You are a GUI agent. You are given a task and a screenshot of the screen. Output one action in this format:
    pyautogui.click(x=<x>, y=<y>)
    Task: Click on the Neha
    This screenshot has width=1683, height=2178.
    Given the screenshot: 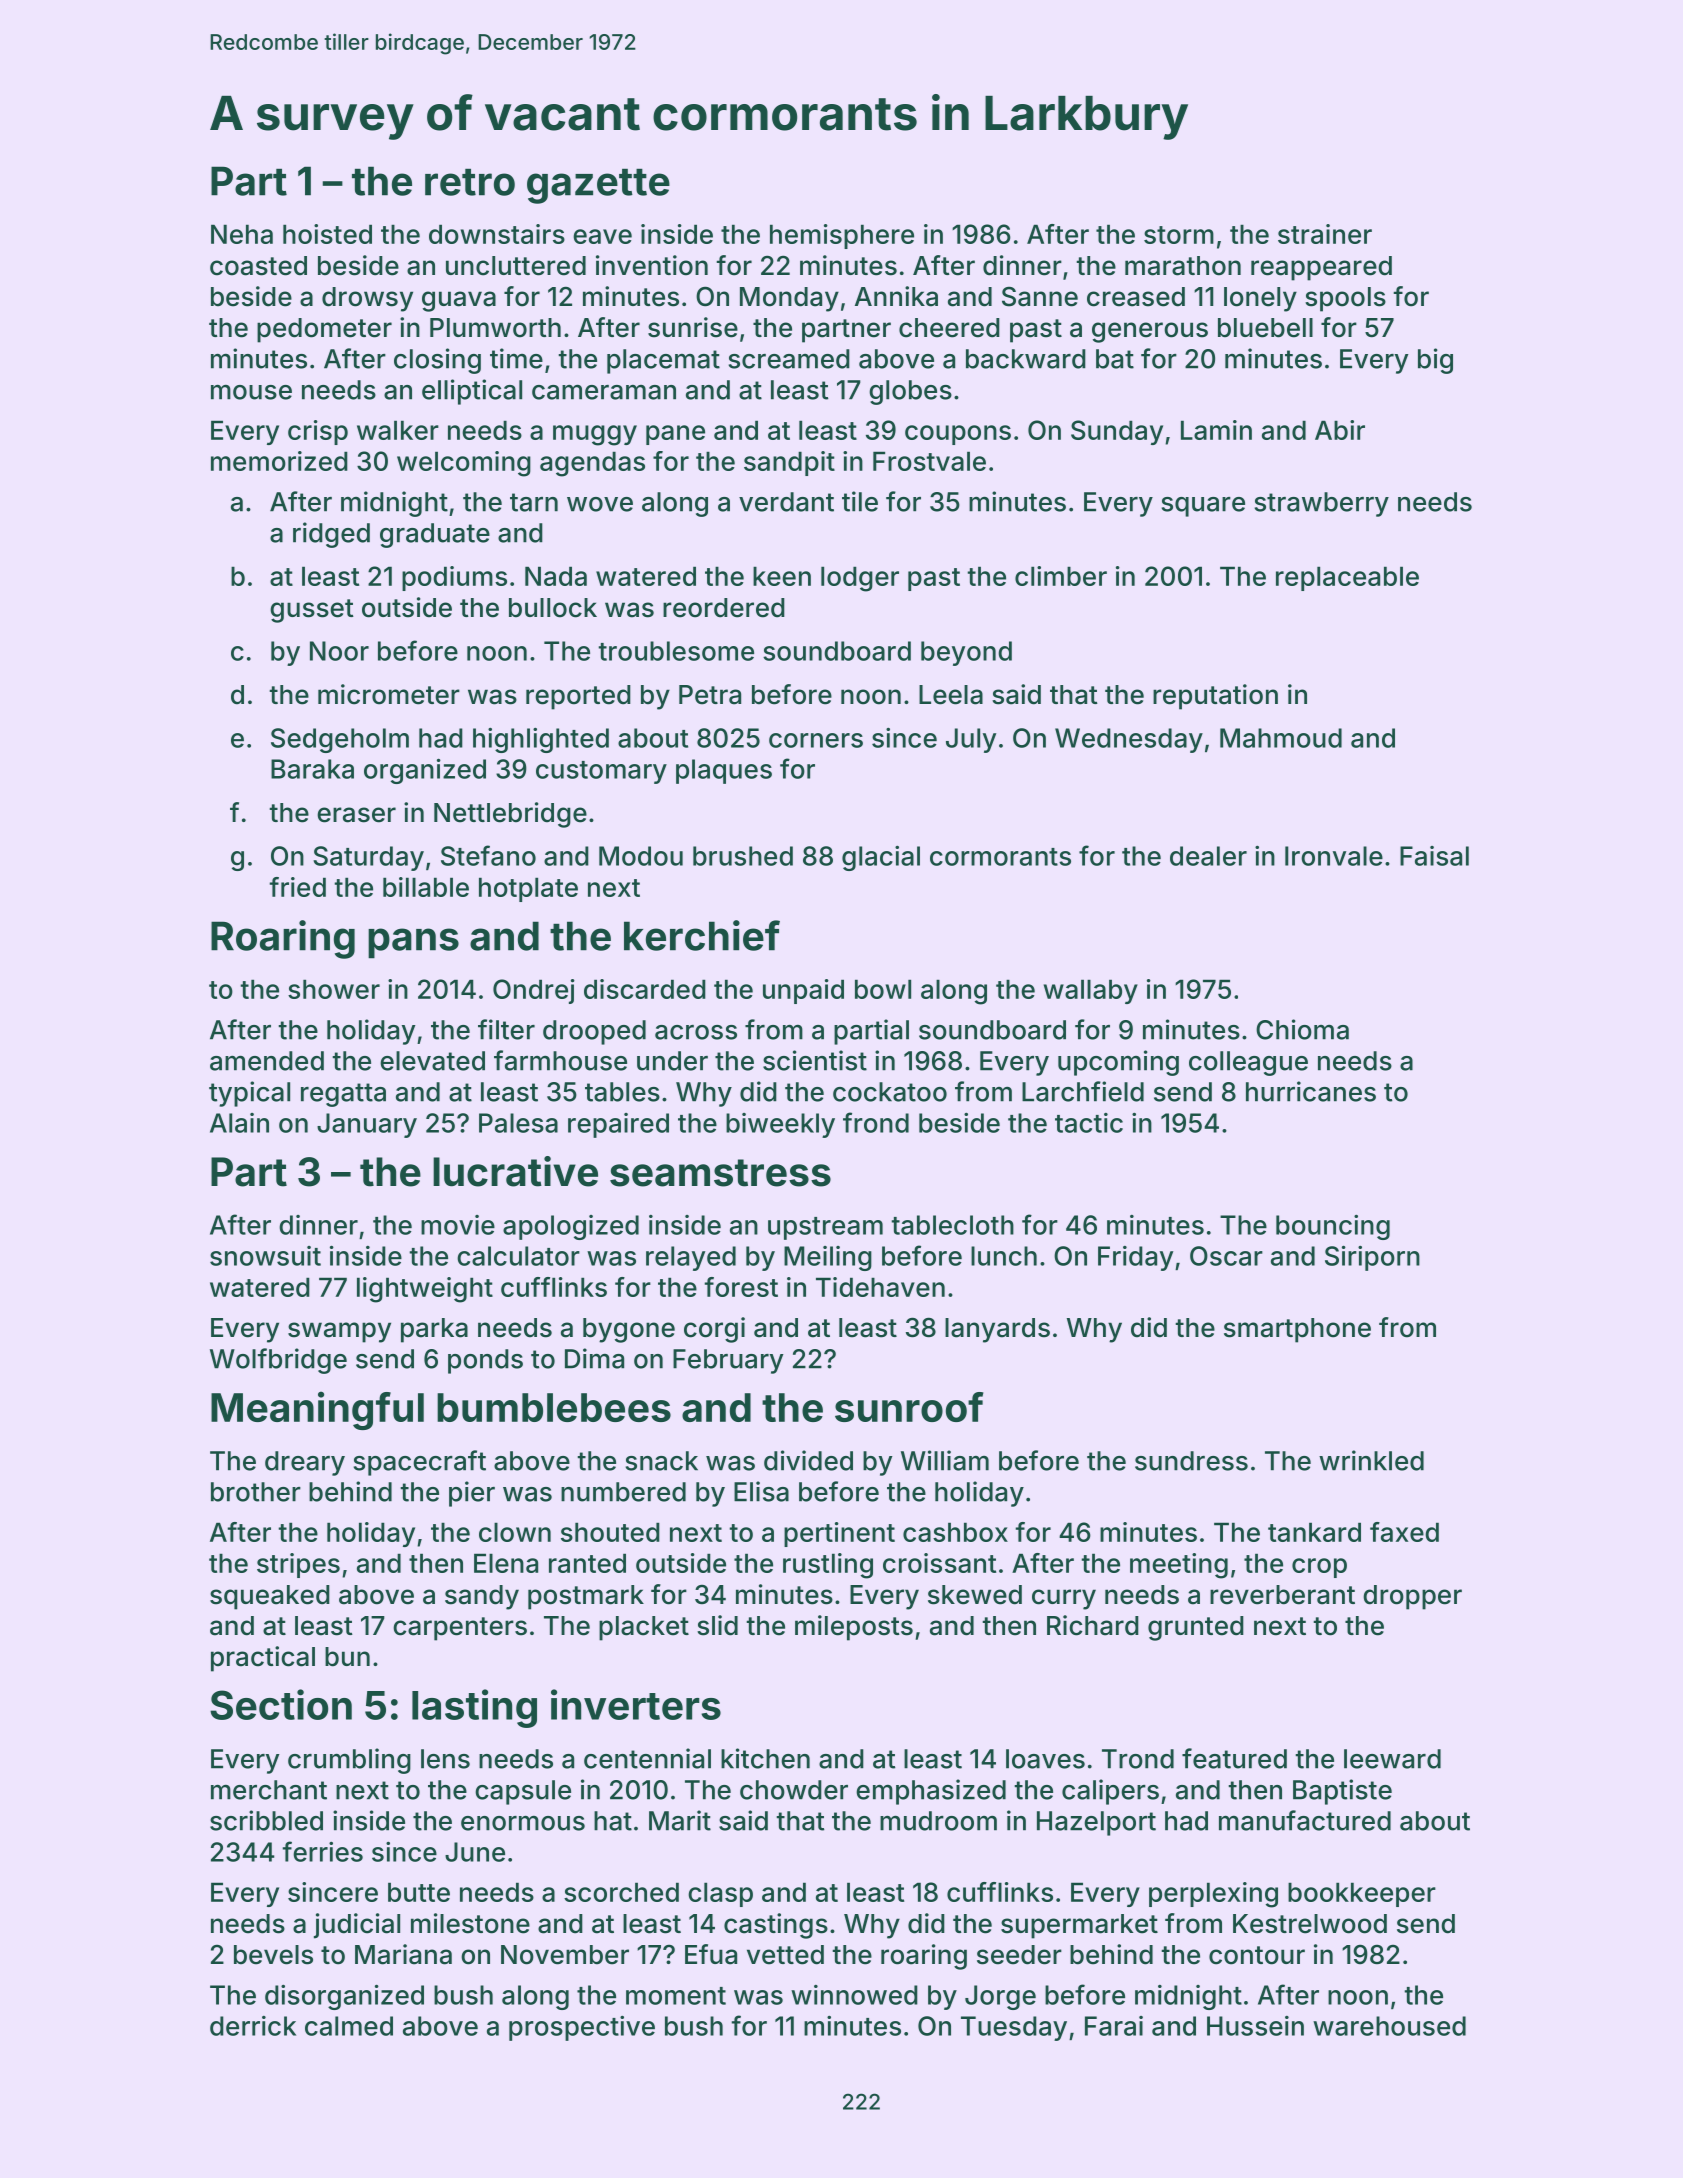 What is the action you would take?
    pyautogui.click(x=242, y=234)
